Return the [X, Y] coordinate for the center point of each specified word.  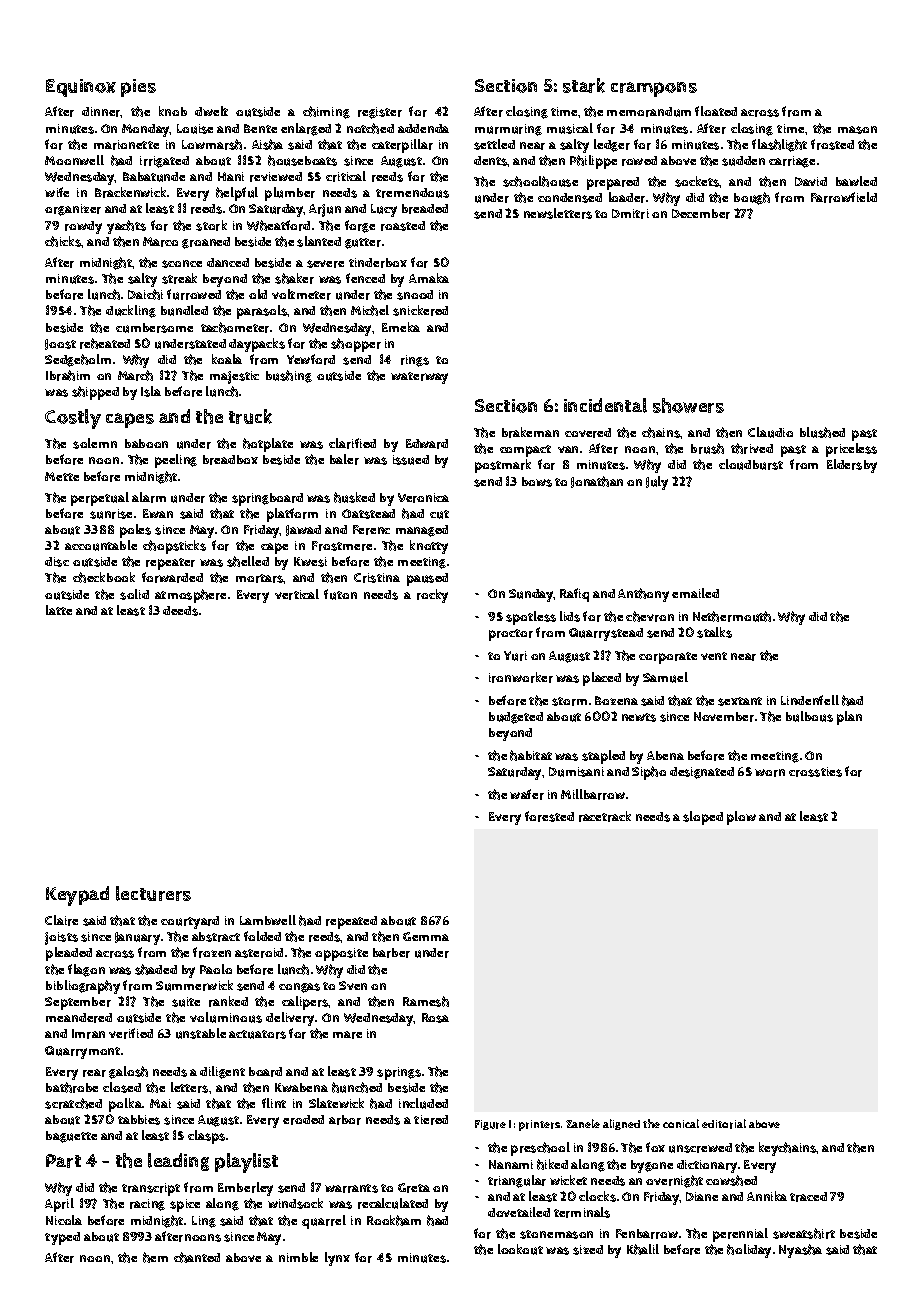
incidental [605, 405]
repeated [351, 922]
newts [639, 717]
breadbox [230, 460]
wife [57, 192]
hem [155, 1257]
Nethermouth [732, 616]
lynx [337, 1259]
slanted [319, 241]
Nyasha [800, 1251]
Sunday [531, 595]
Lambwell [268, 920]
